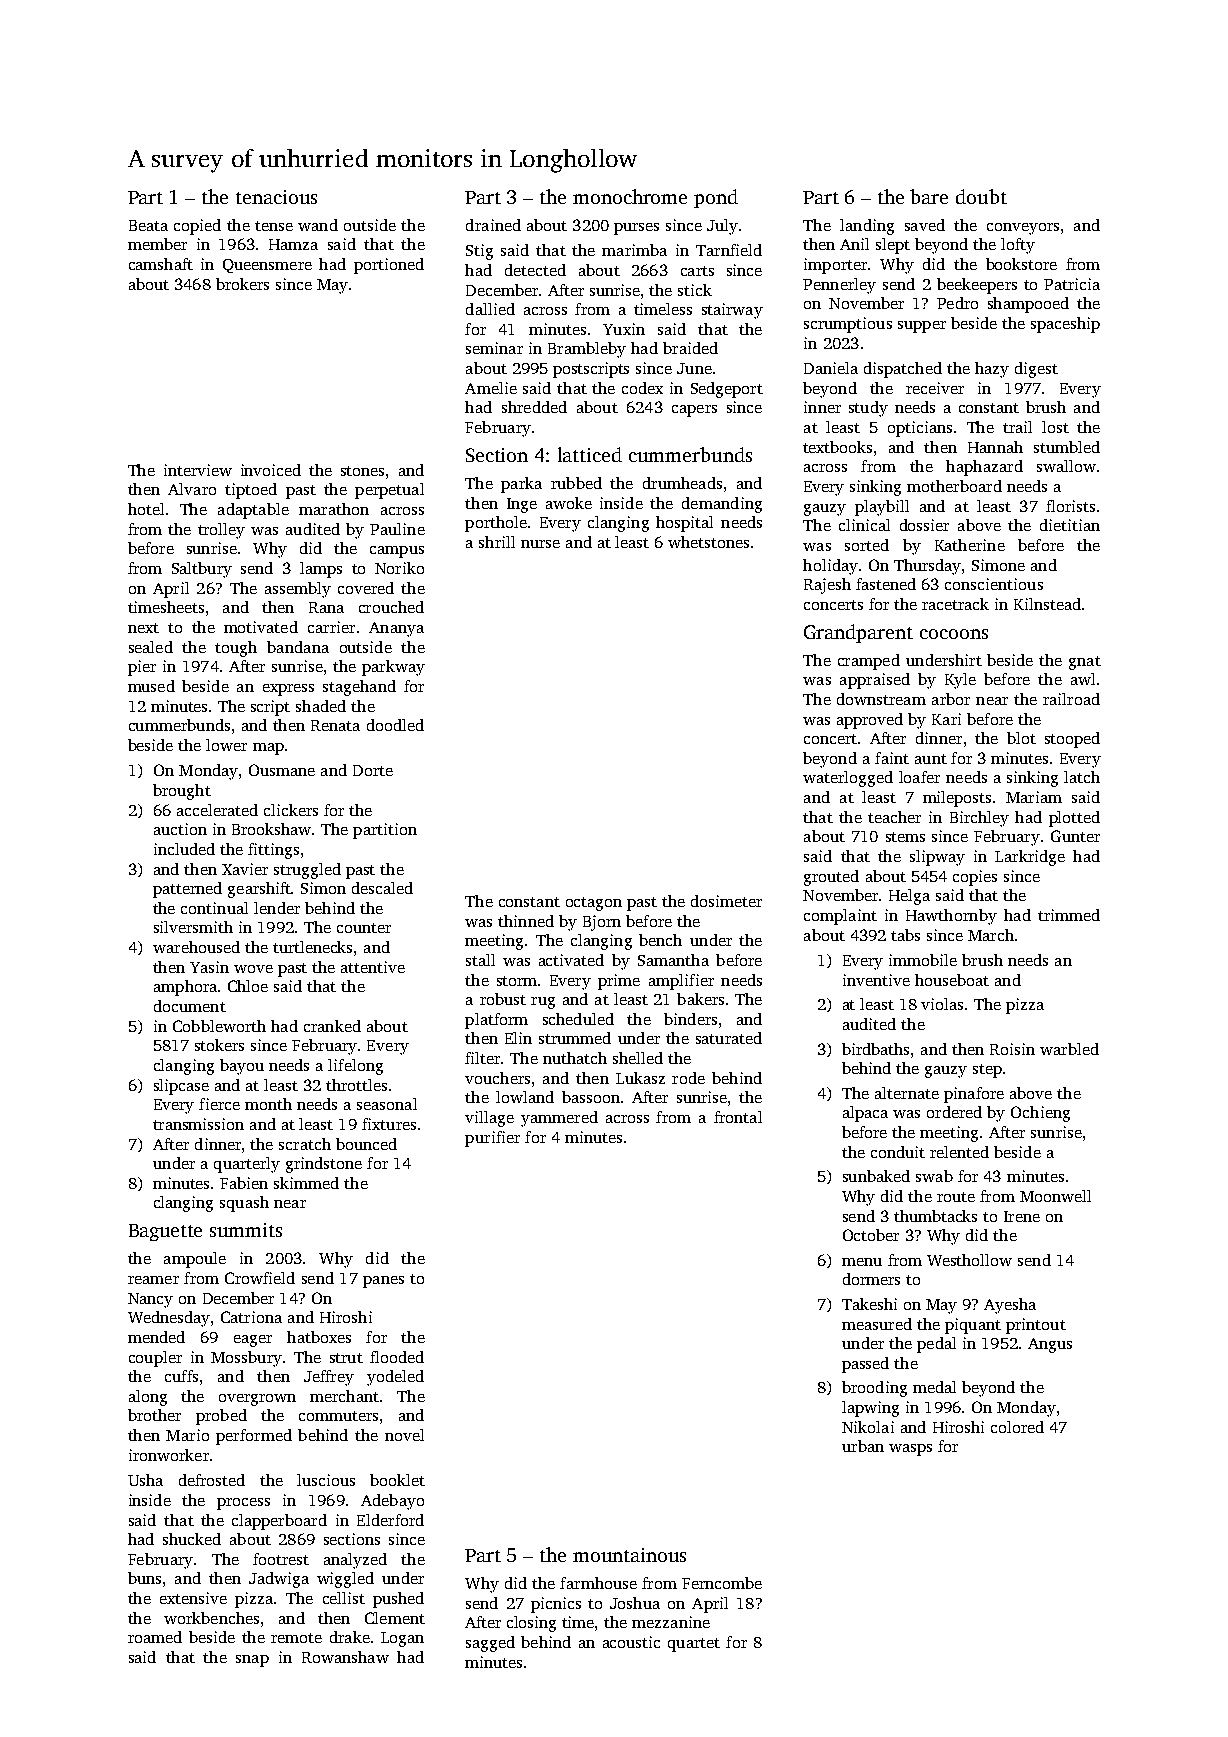  Describe the element at coordinates (246, 1359) in the image. I see `Mossbury` at that location.
